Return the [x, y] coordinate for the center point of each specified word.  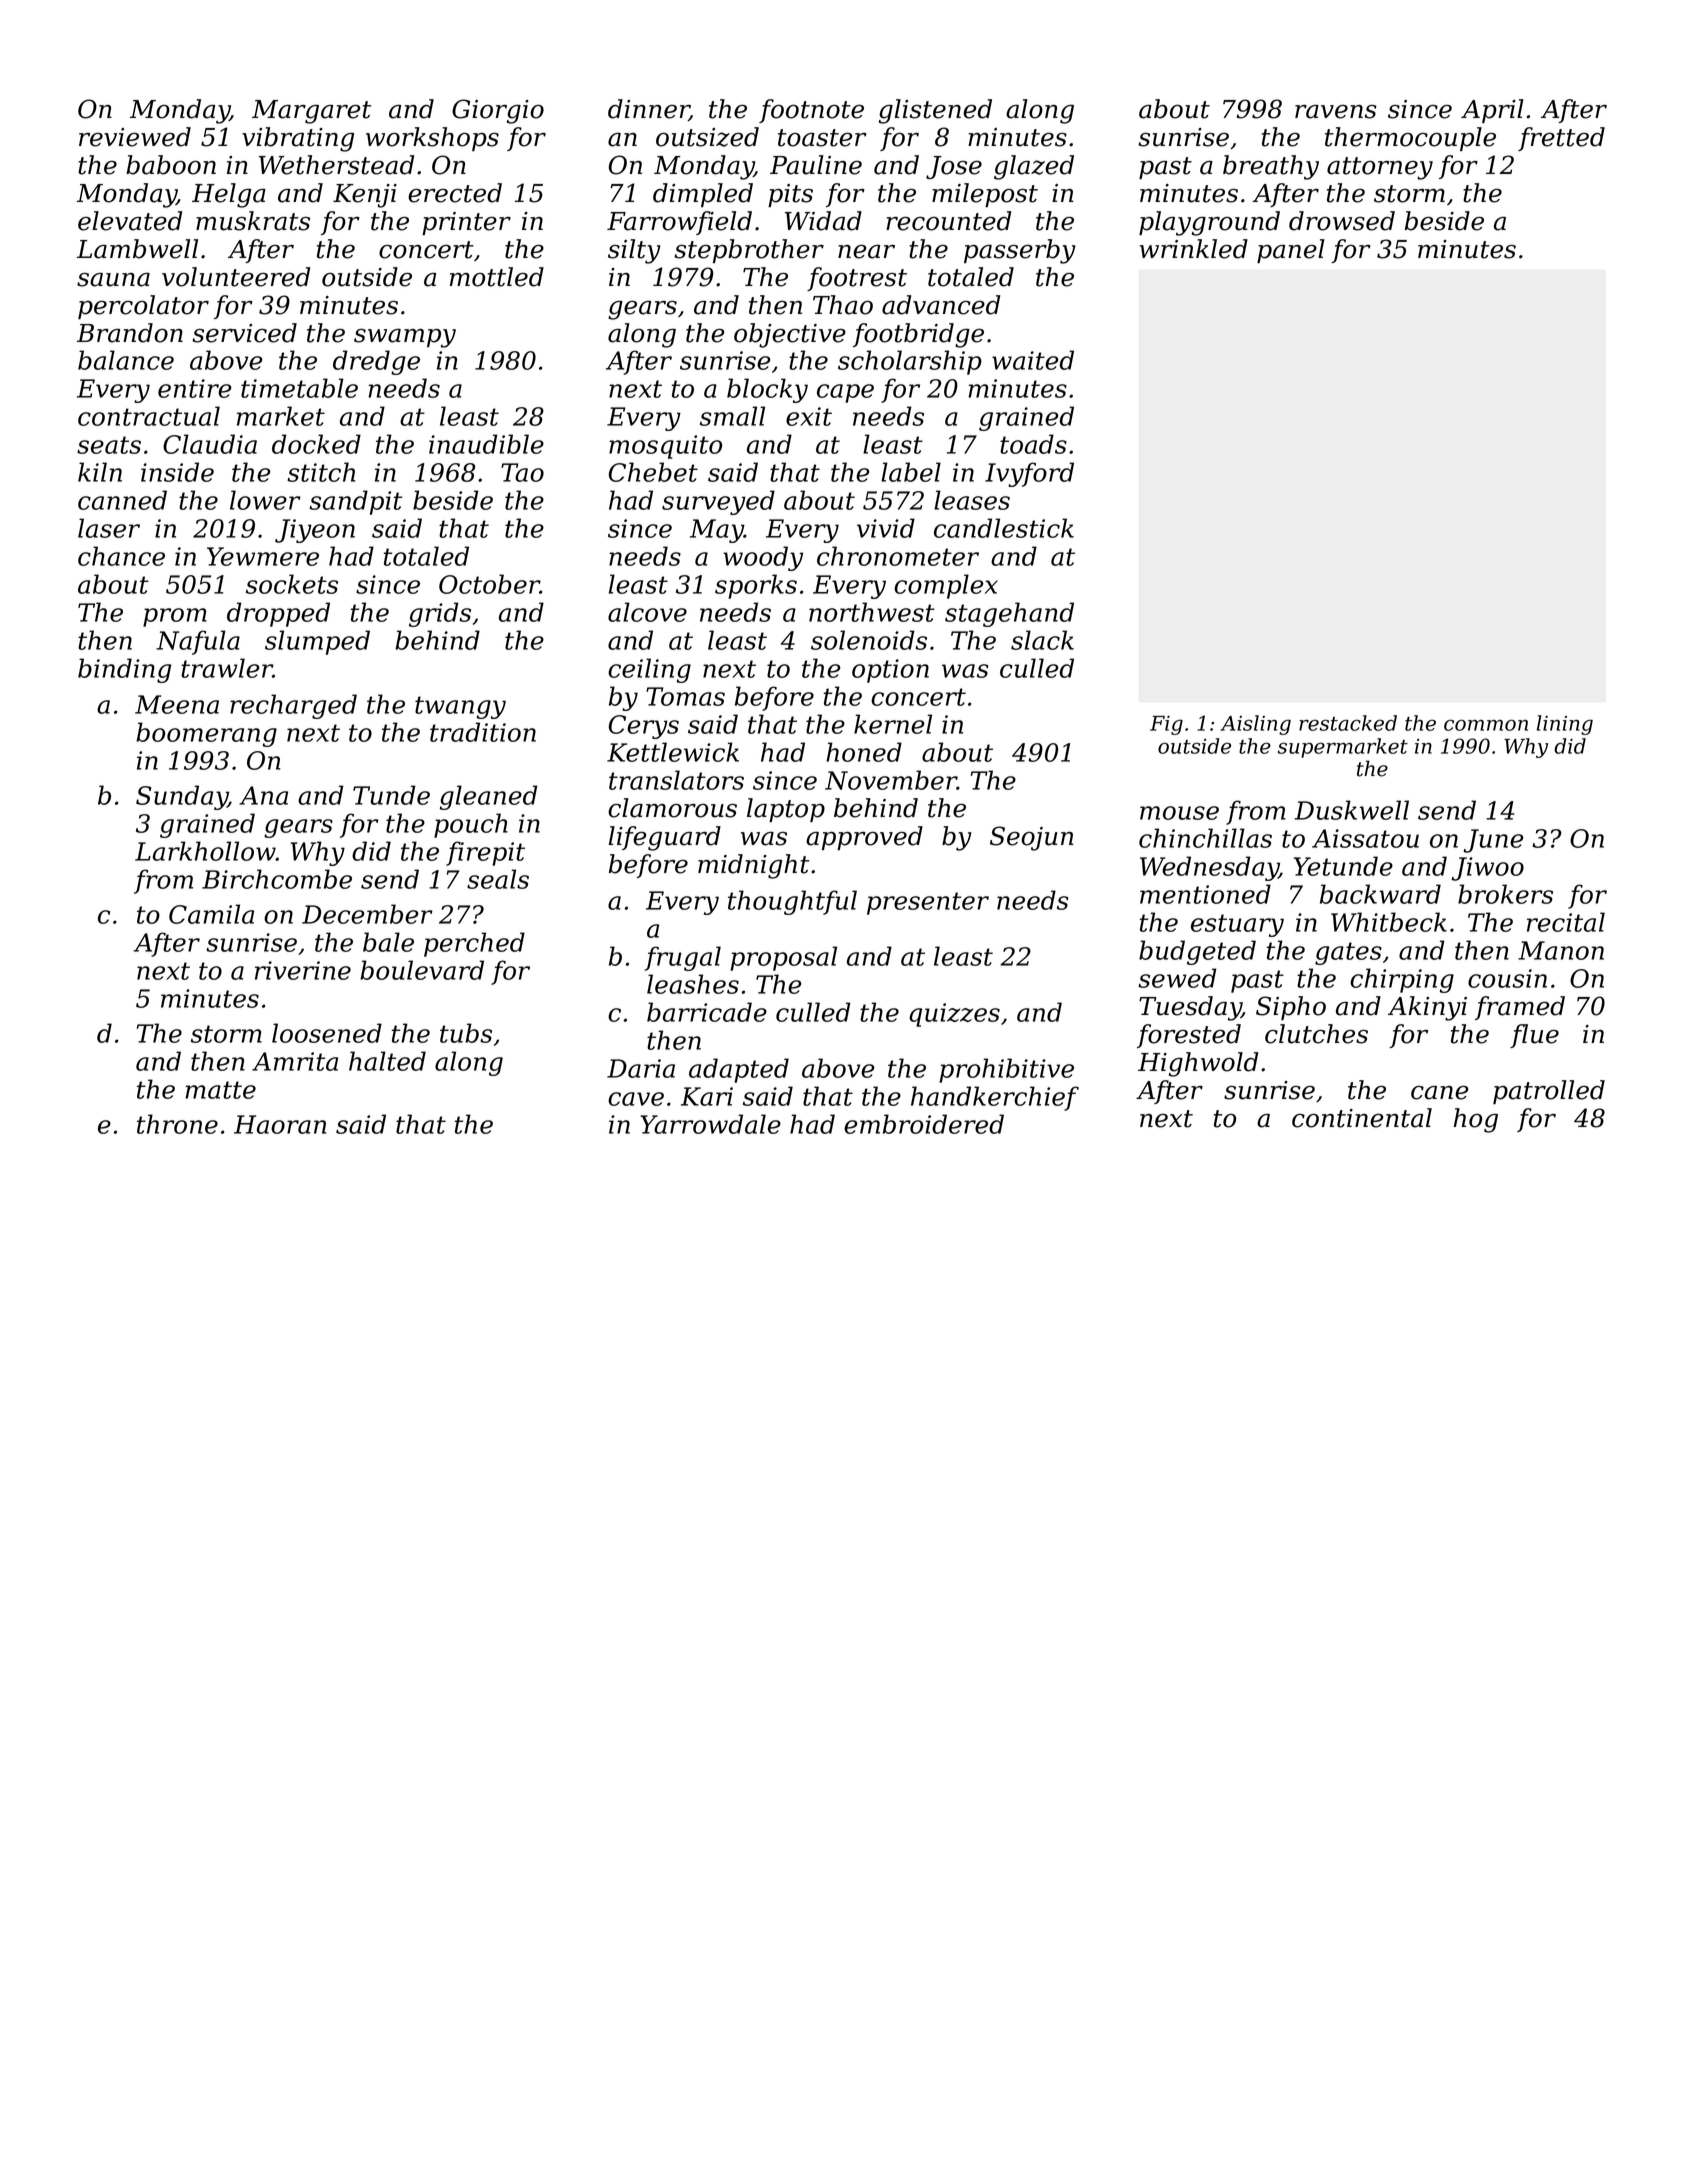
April [1492, 111]
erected [455, 193]
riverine [303, 970]
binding [124, 670]
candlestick [1004, 528]
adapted [739, 1070]
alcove [647, 612]
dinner [648, 110]
